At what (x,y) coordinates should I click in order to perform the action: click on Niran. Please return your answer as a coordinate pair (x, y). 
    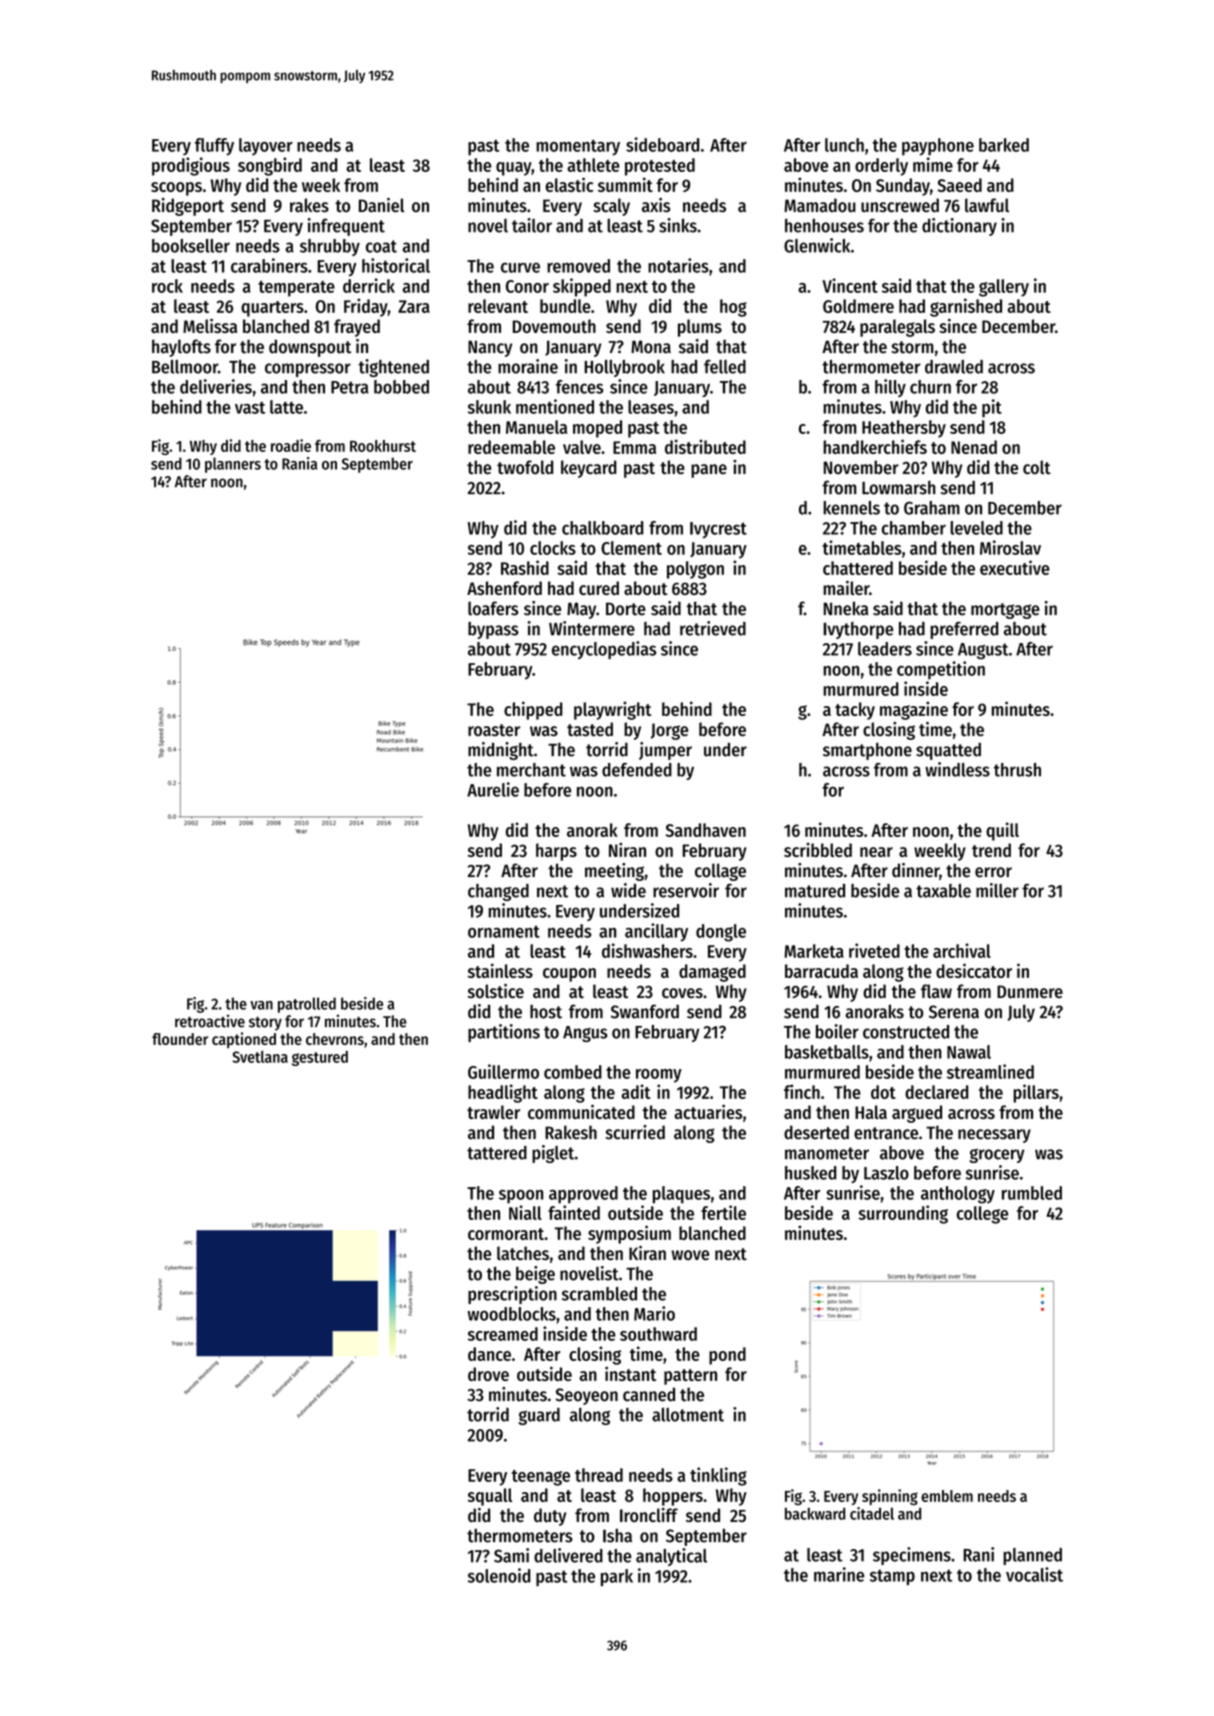
    Looking at the image, I should click on (627, 850).
